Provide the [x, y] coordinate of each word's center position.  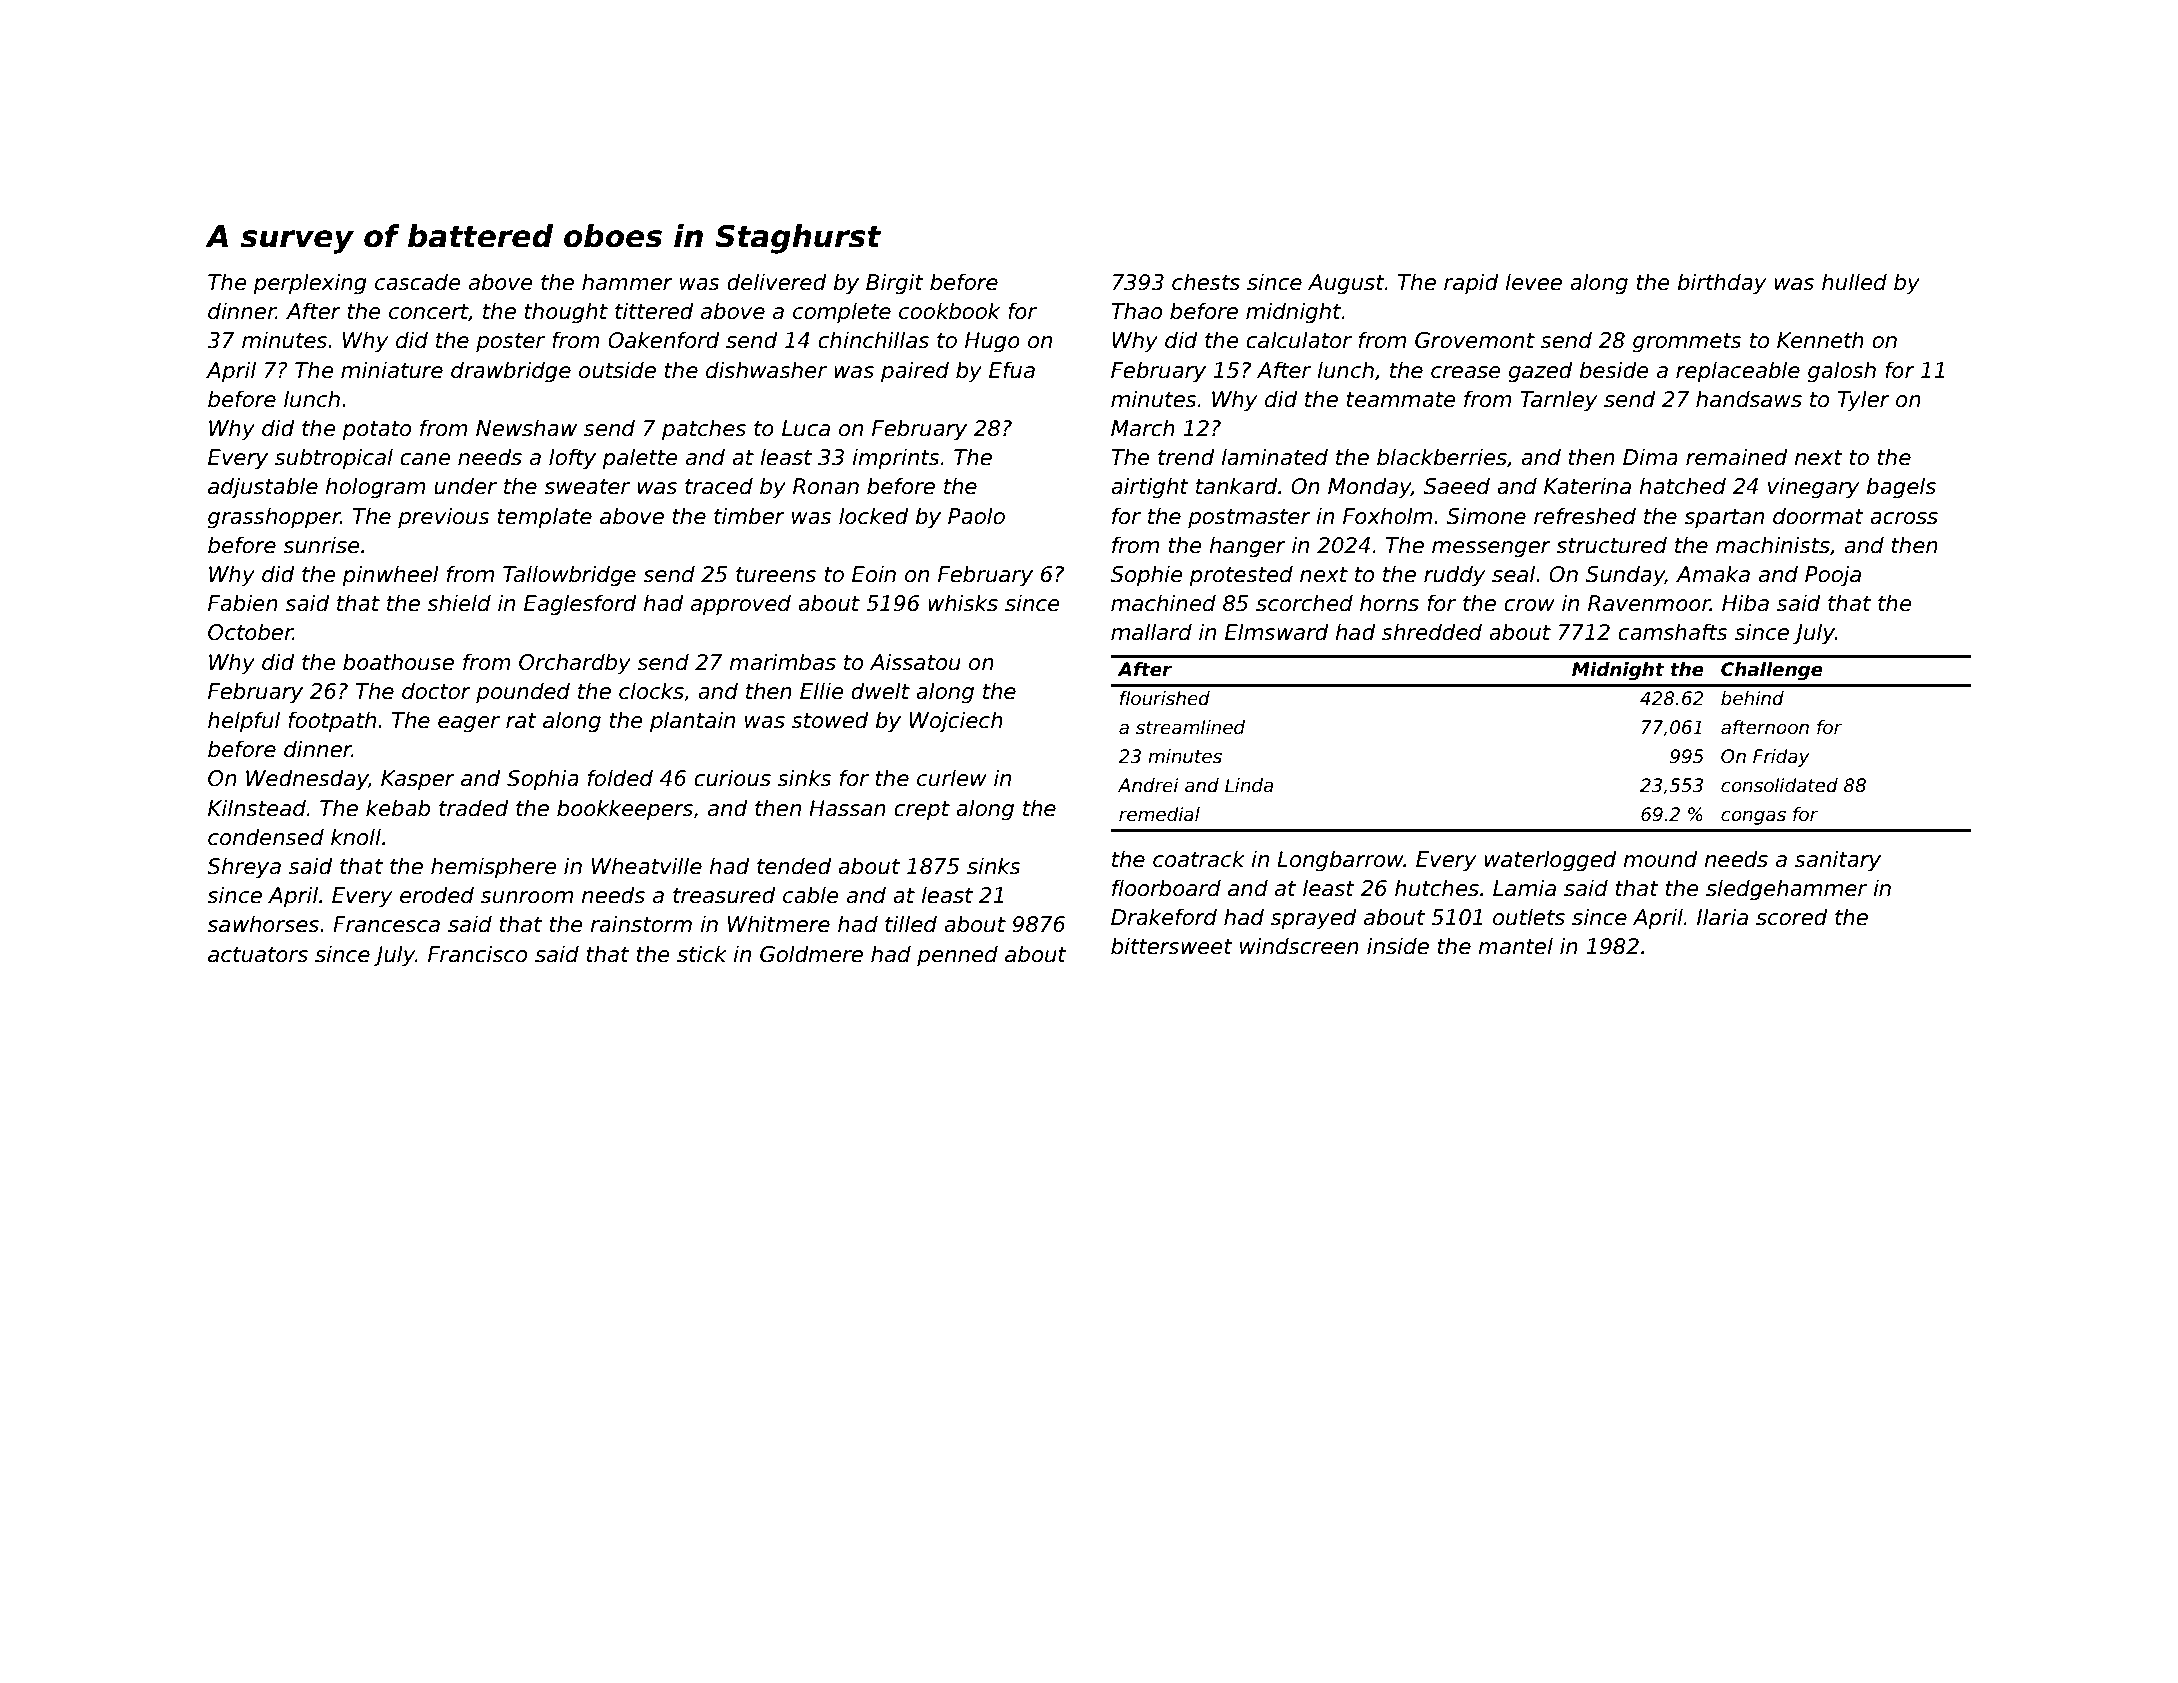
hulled [1854, 282]
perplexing [309, 284]
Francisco [477, 954]
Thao [1136, 311]
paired [915, 372]
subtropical [334, 459]
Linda [1249, 785]
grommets [1687, 343]
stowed [830, 720]
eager [469, 724]
